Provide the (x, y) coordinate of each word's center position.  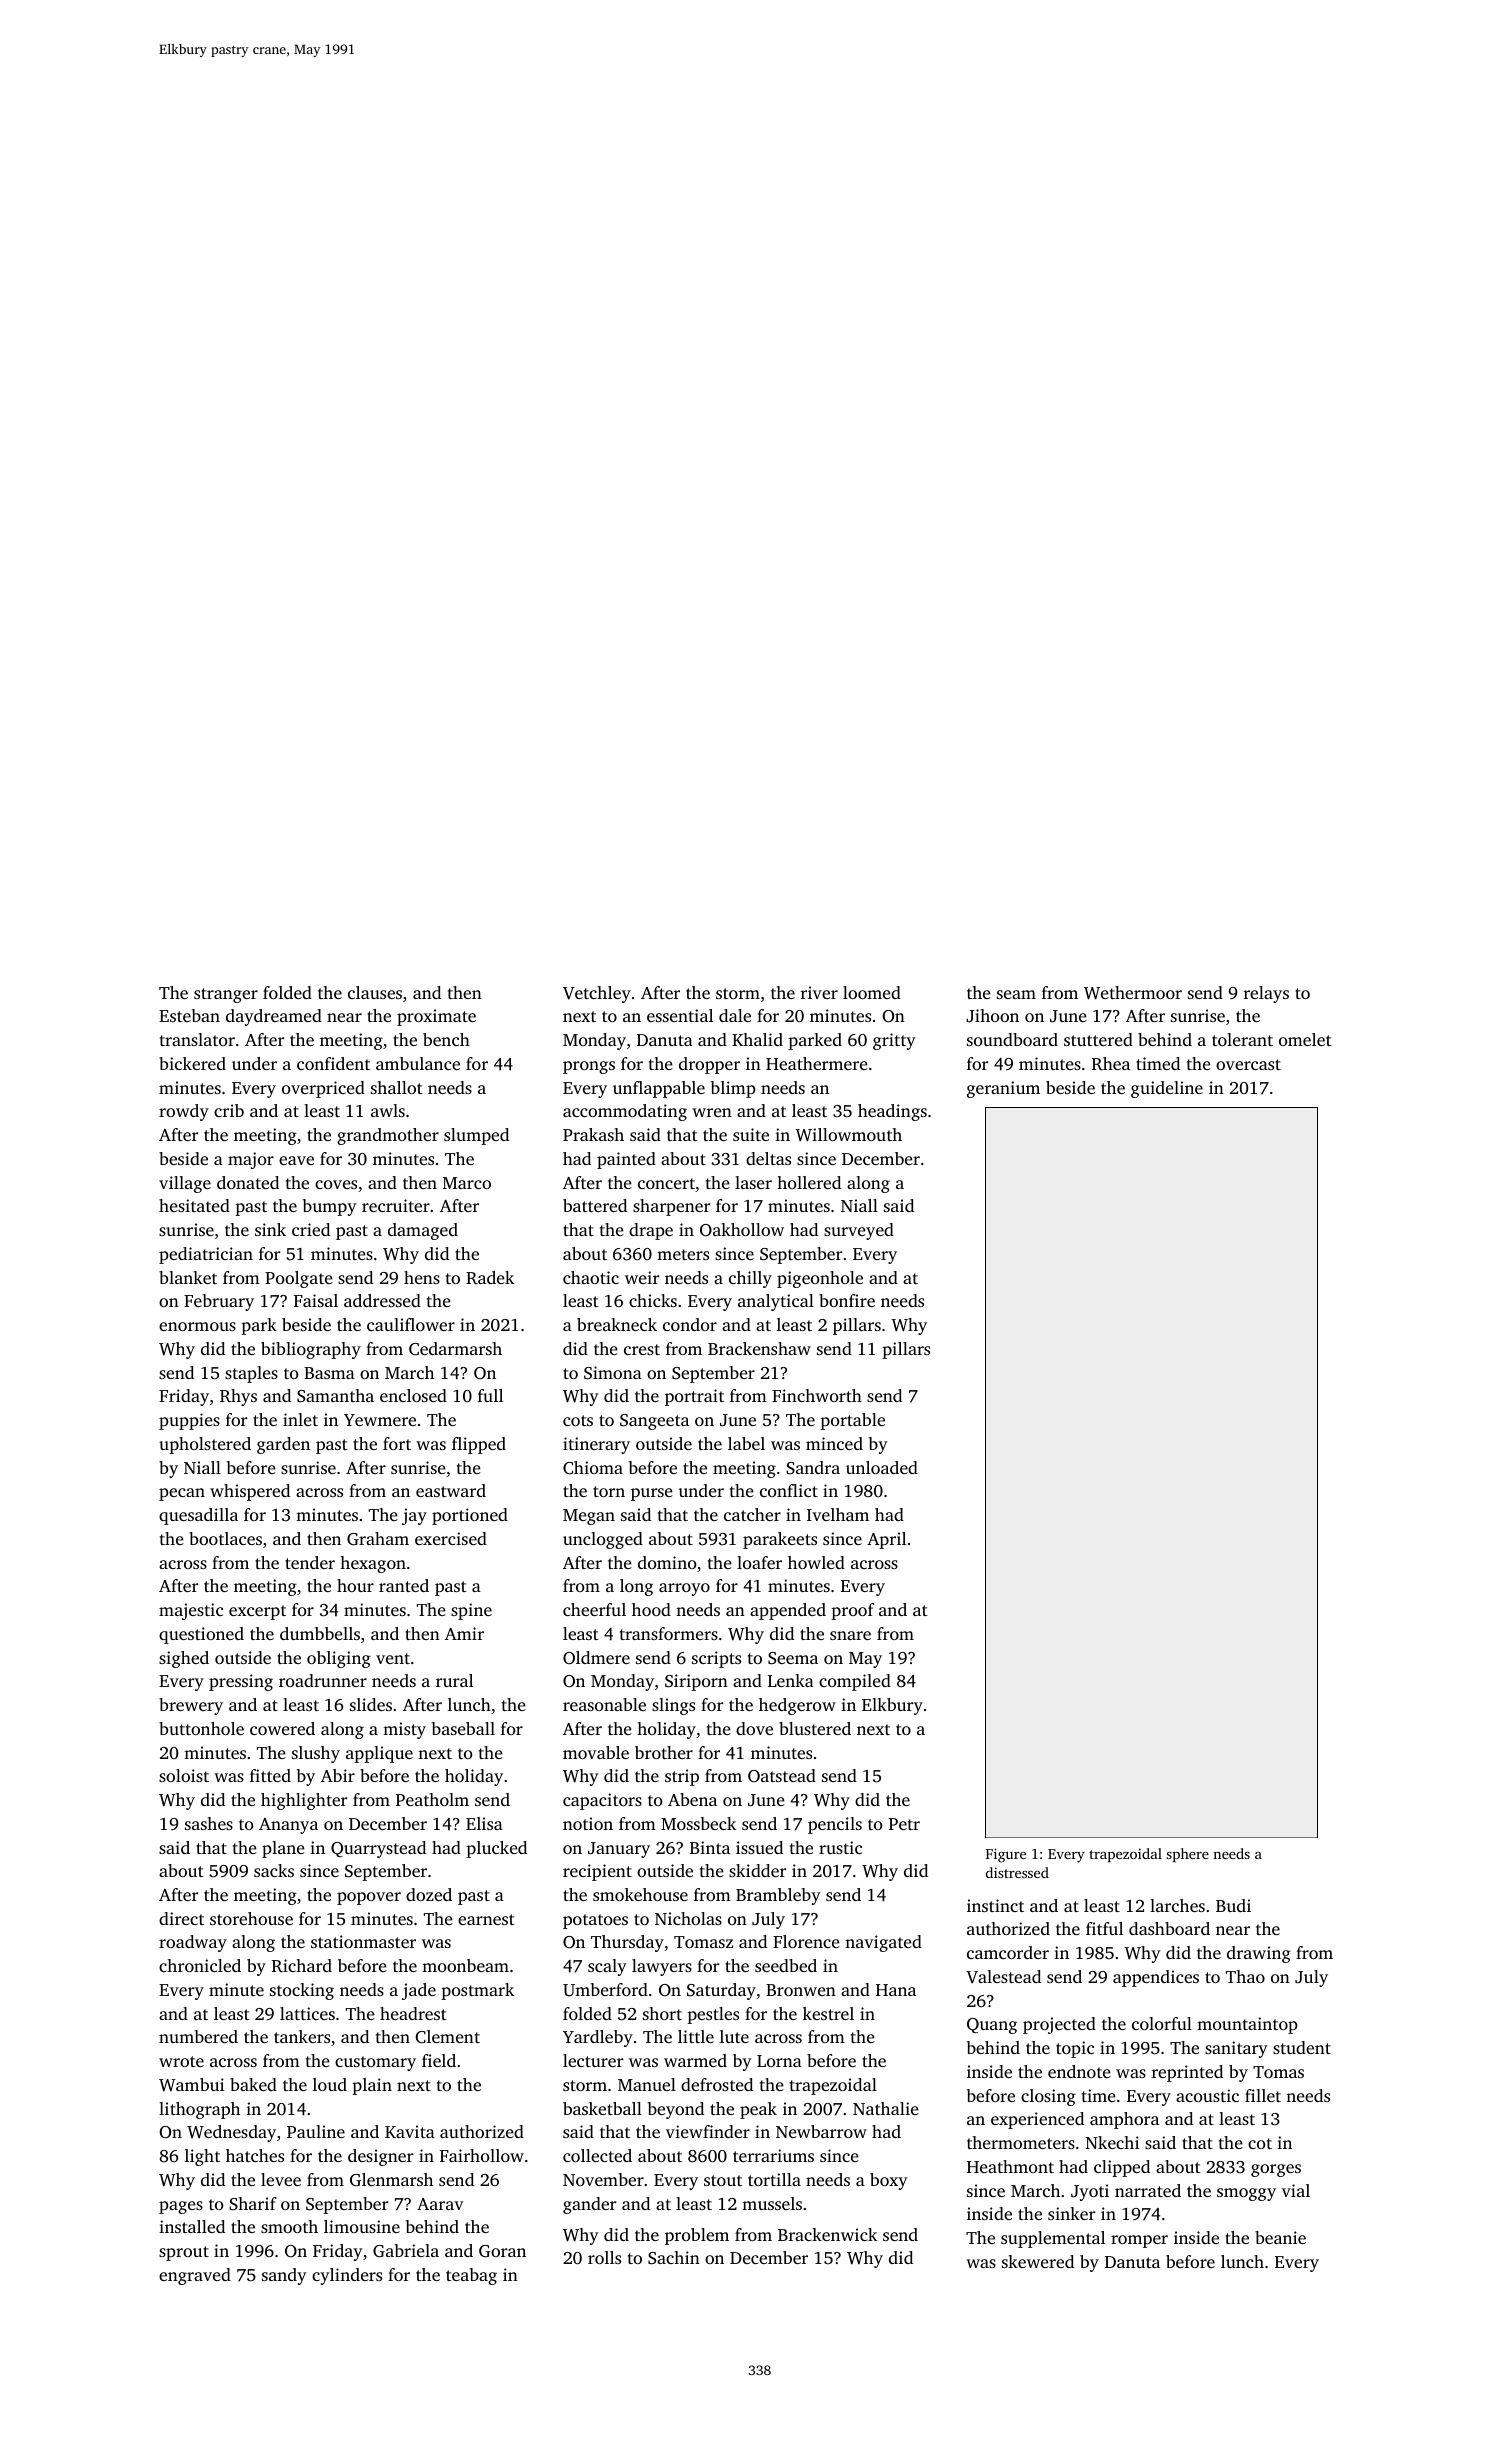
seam (1016, 994)
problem (697, 2236)
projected (1059, 2025)
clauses (375, 992)
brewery (191, 1706)
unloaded (882, 1467)
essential (680, 1015)
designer (381, 2157)
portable (852, 1421)
